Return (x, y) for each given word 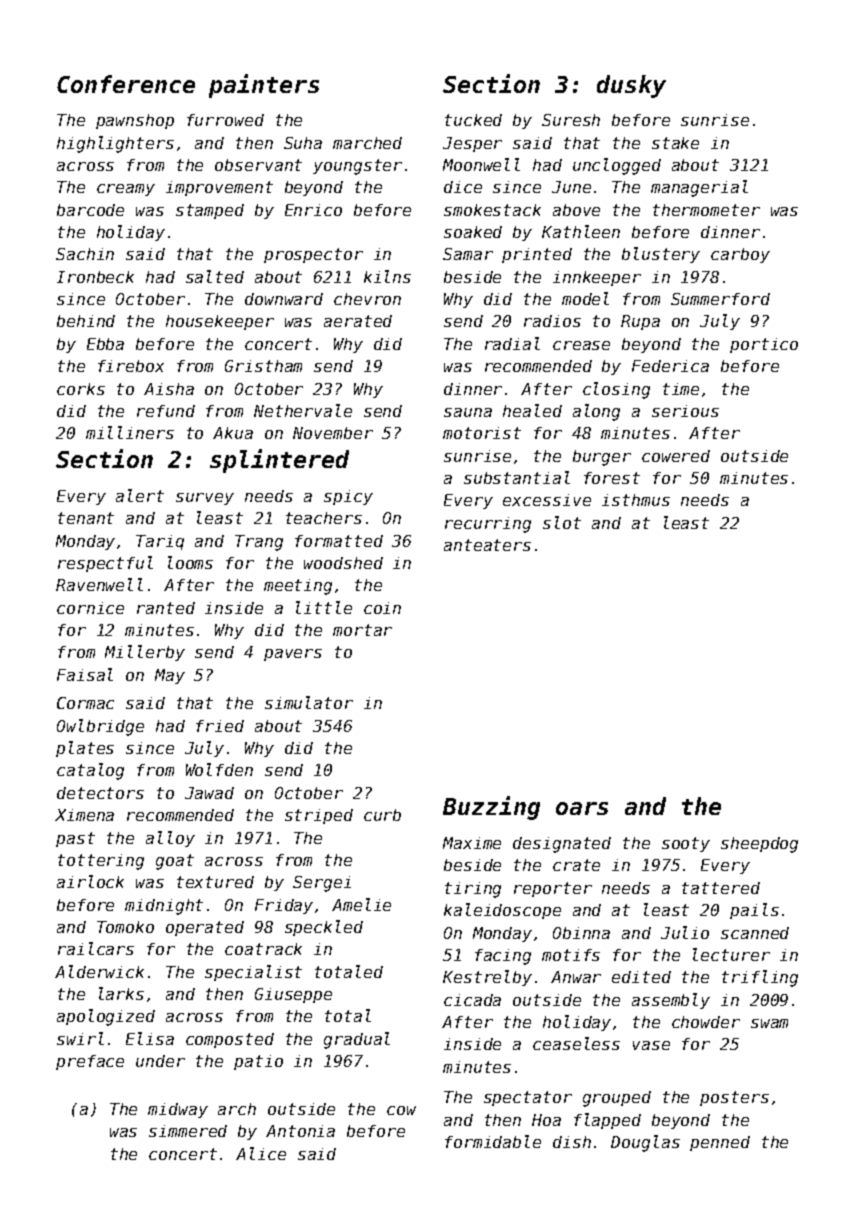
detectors (100, 793)
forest (612, 478)
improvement (219, 188)
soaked (473, 232)
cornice (90, 608)
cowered (676, 456)
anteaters (487, 545)
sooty (686, 844)
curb (382, 815)
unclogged (617, 166)
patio (258, 1062)
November (333, 433)
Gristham (263, 366)
